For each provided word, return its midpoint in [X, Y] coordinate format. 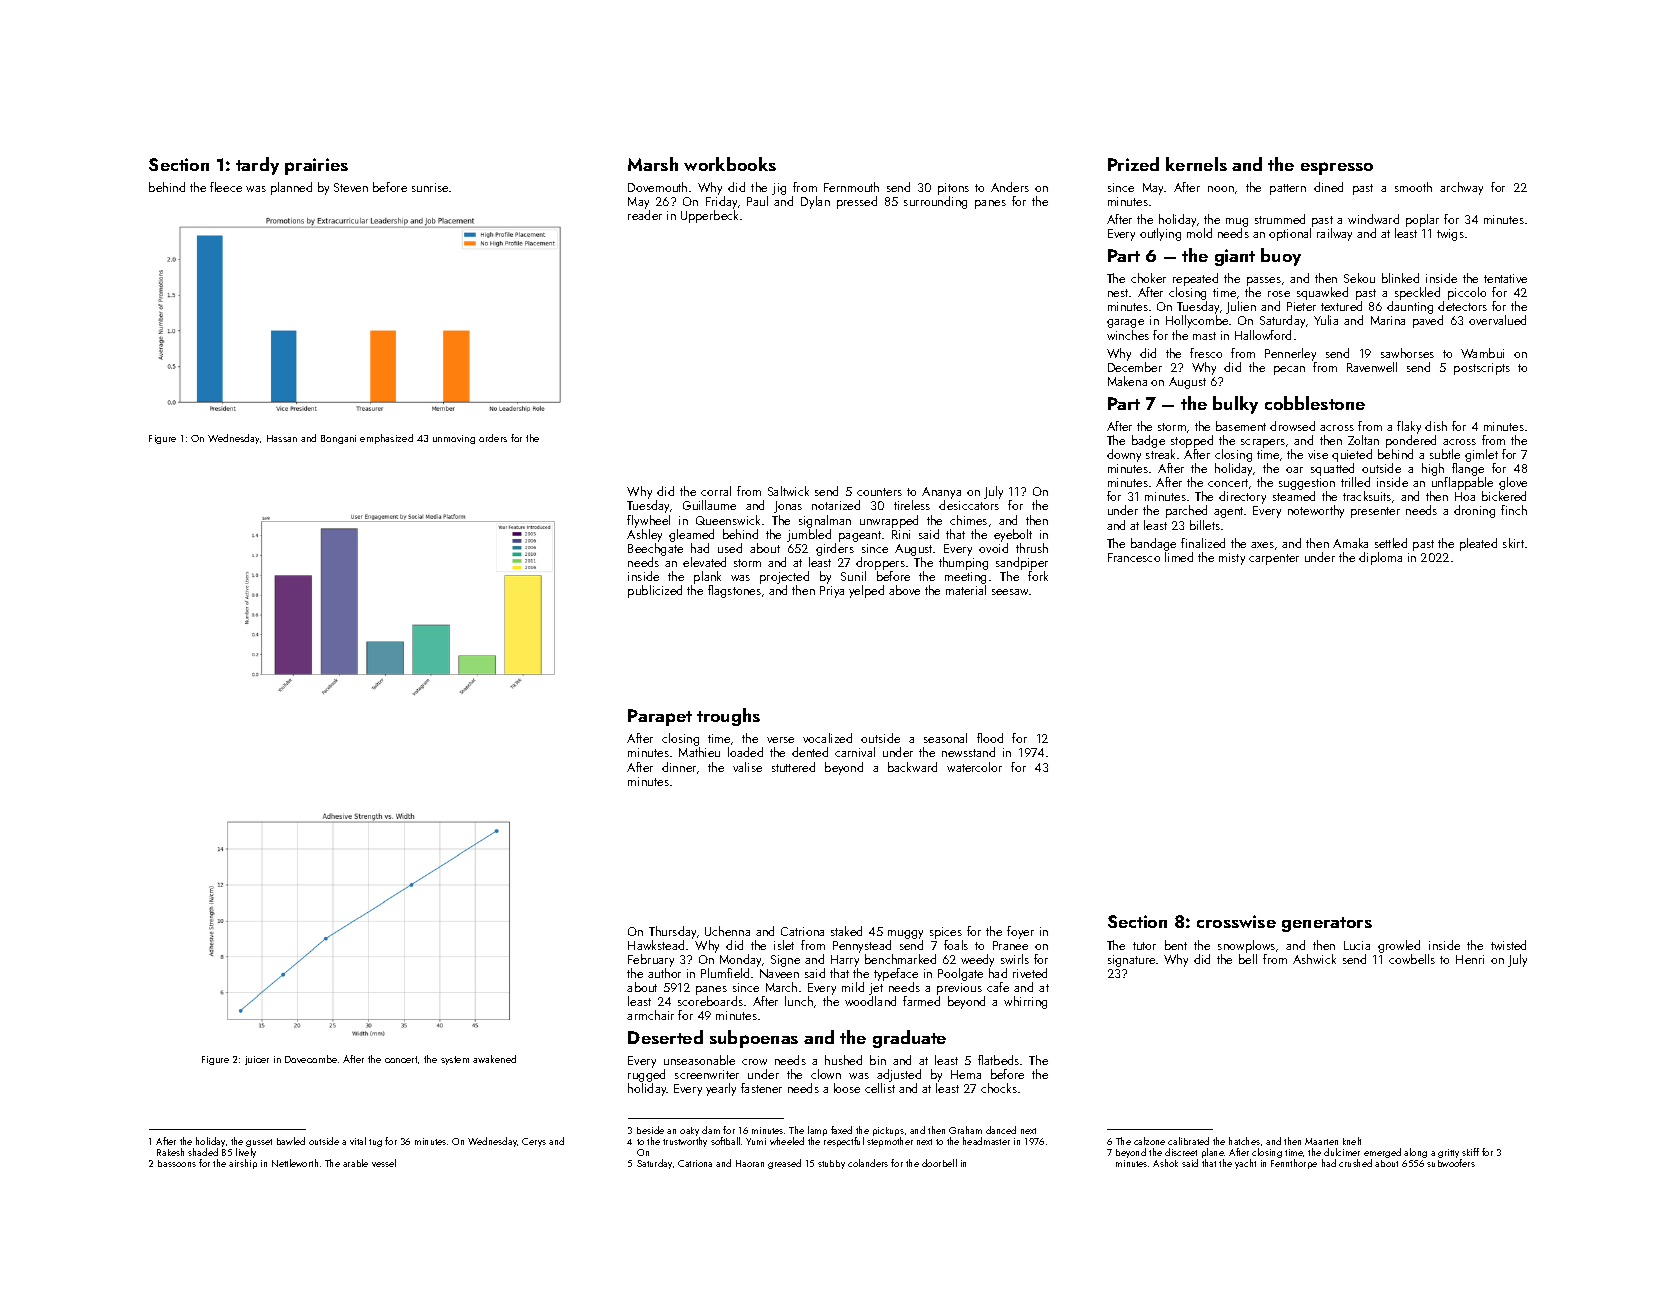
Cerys [534, 1142]
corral [716, 491]
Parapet [660, 717]
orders [493, 438]
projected [784, 577]
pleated [1478, 544]
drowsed [1292, 426]
